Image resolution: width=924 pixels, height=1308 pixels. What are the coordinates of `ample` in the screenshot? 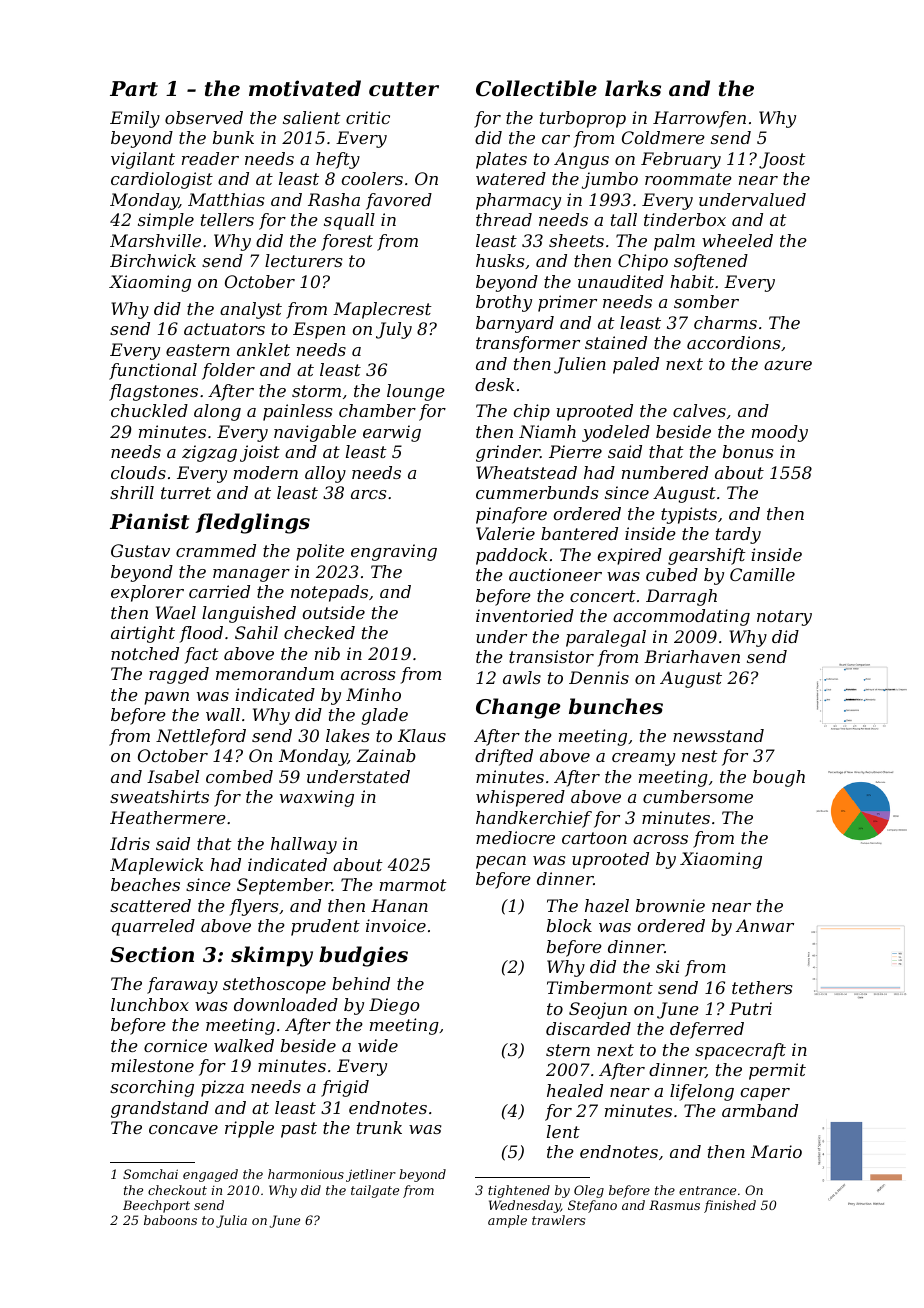 It's located at (507, 1221).
